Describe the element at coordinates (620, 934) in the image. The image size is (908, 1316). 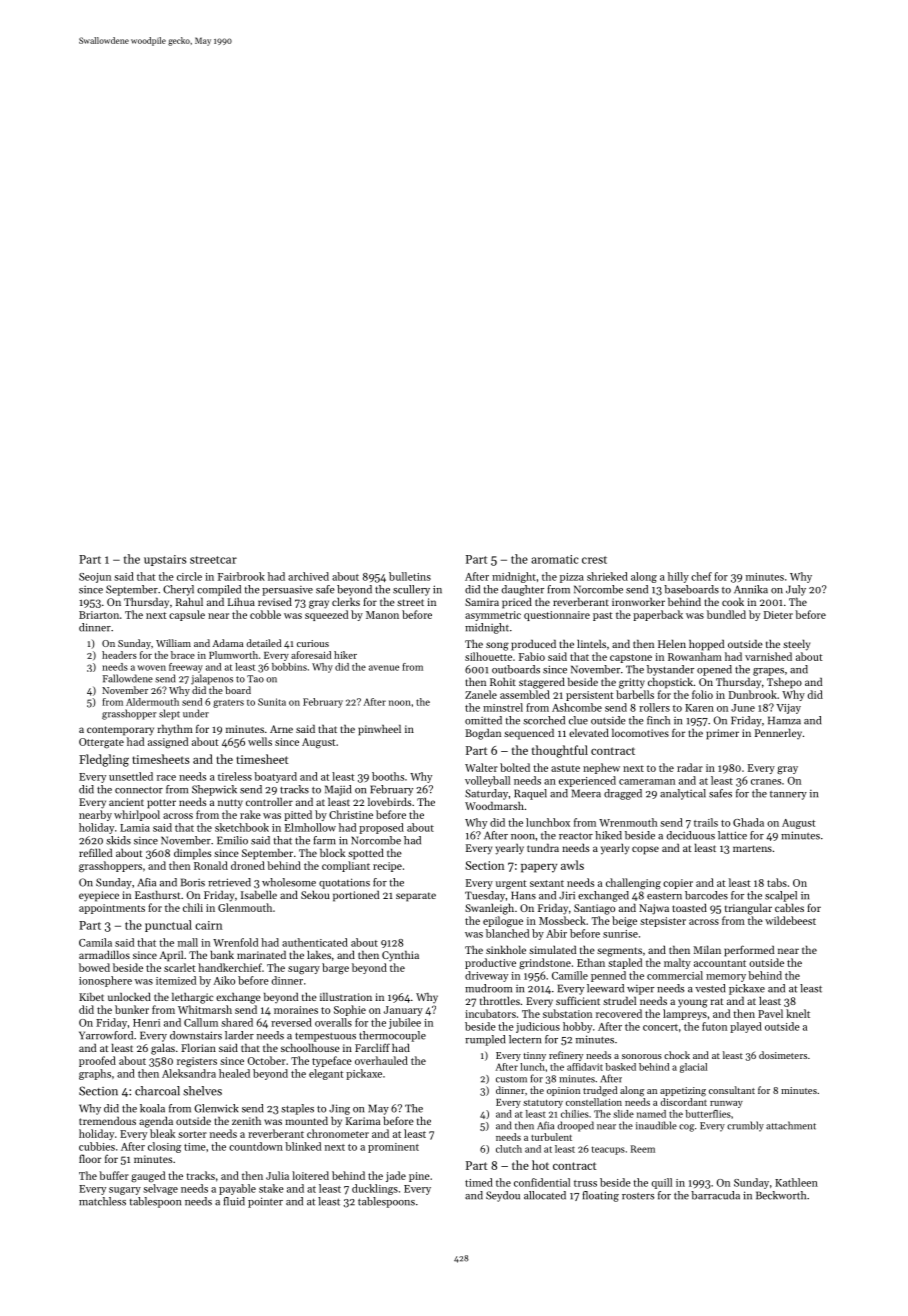
I see `sunrise` at that location.
